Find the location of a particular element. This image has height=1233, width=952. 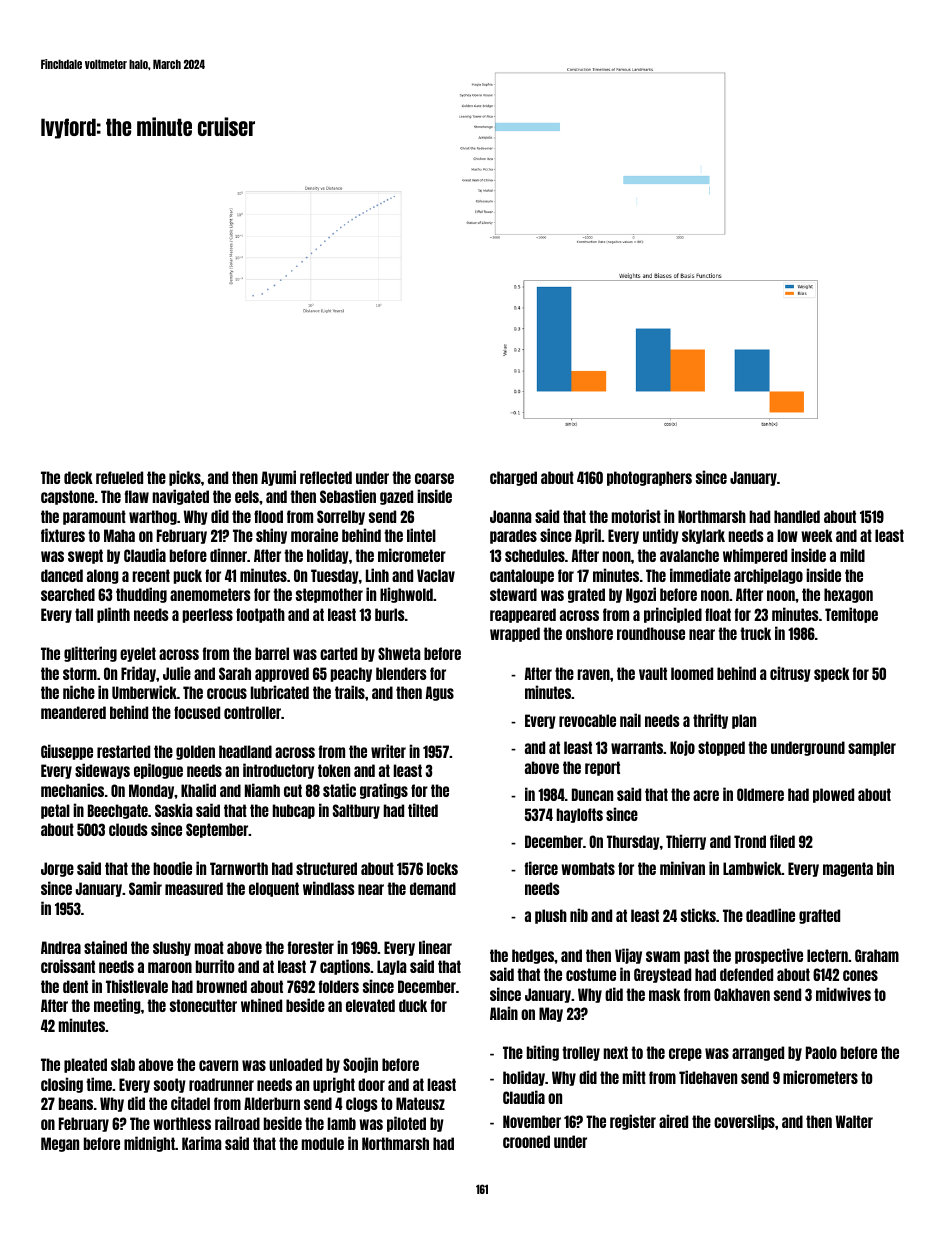

coarse is located at coordinates (434, 478).
